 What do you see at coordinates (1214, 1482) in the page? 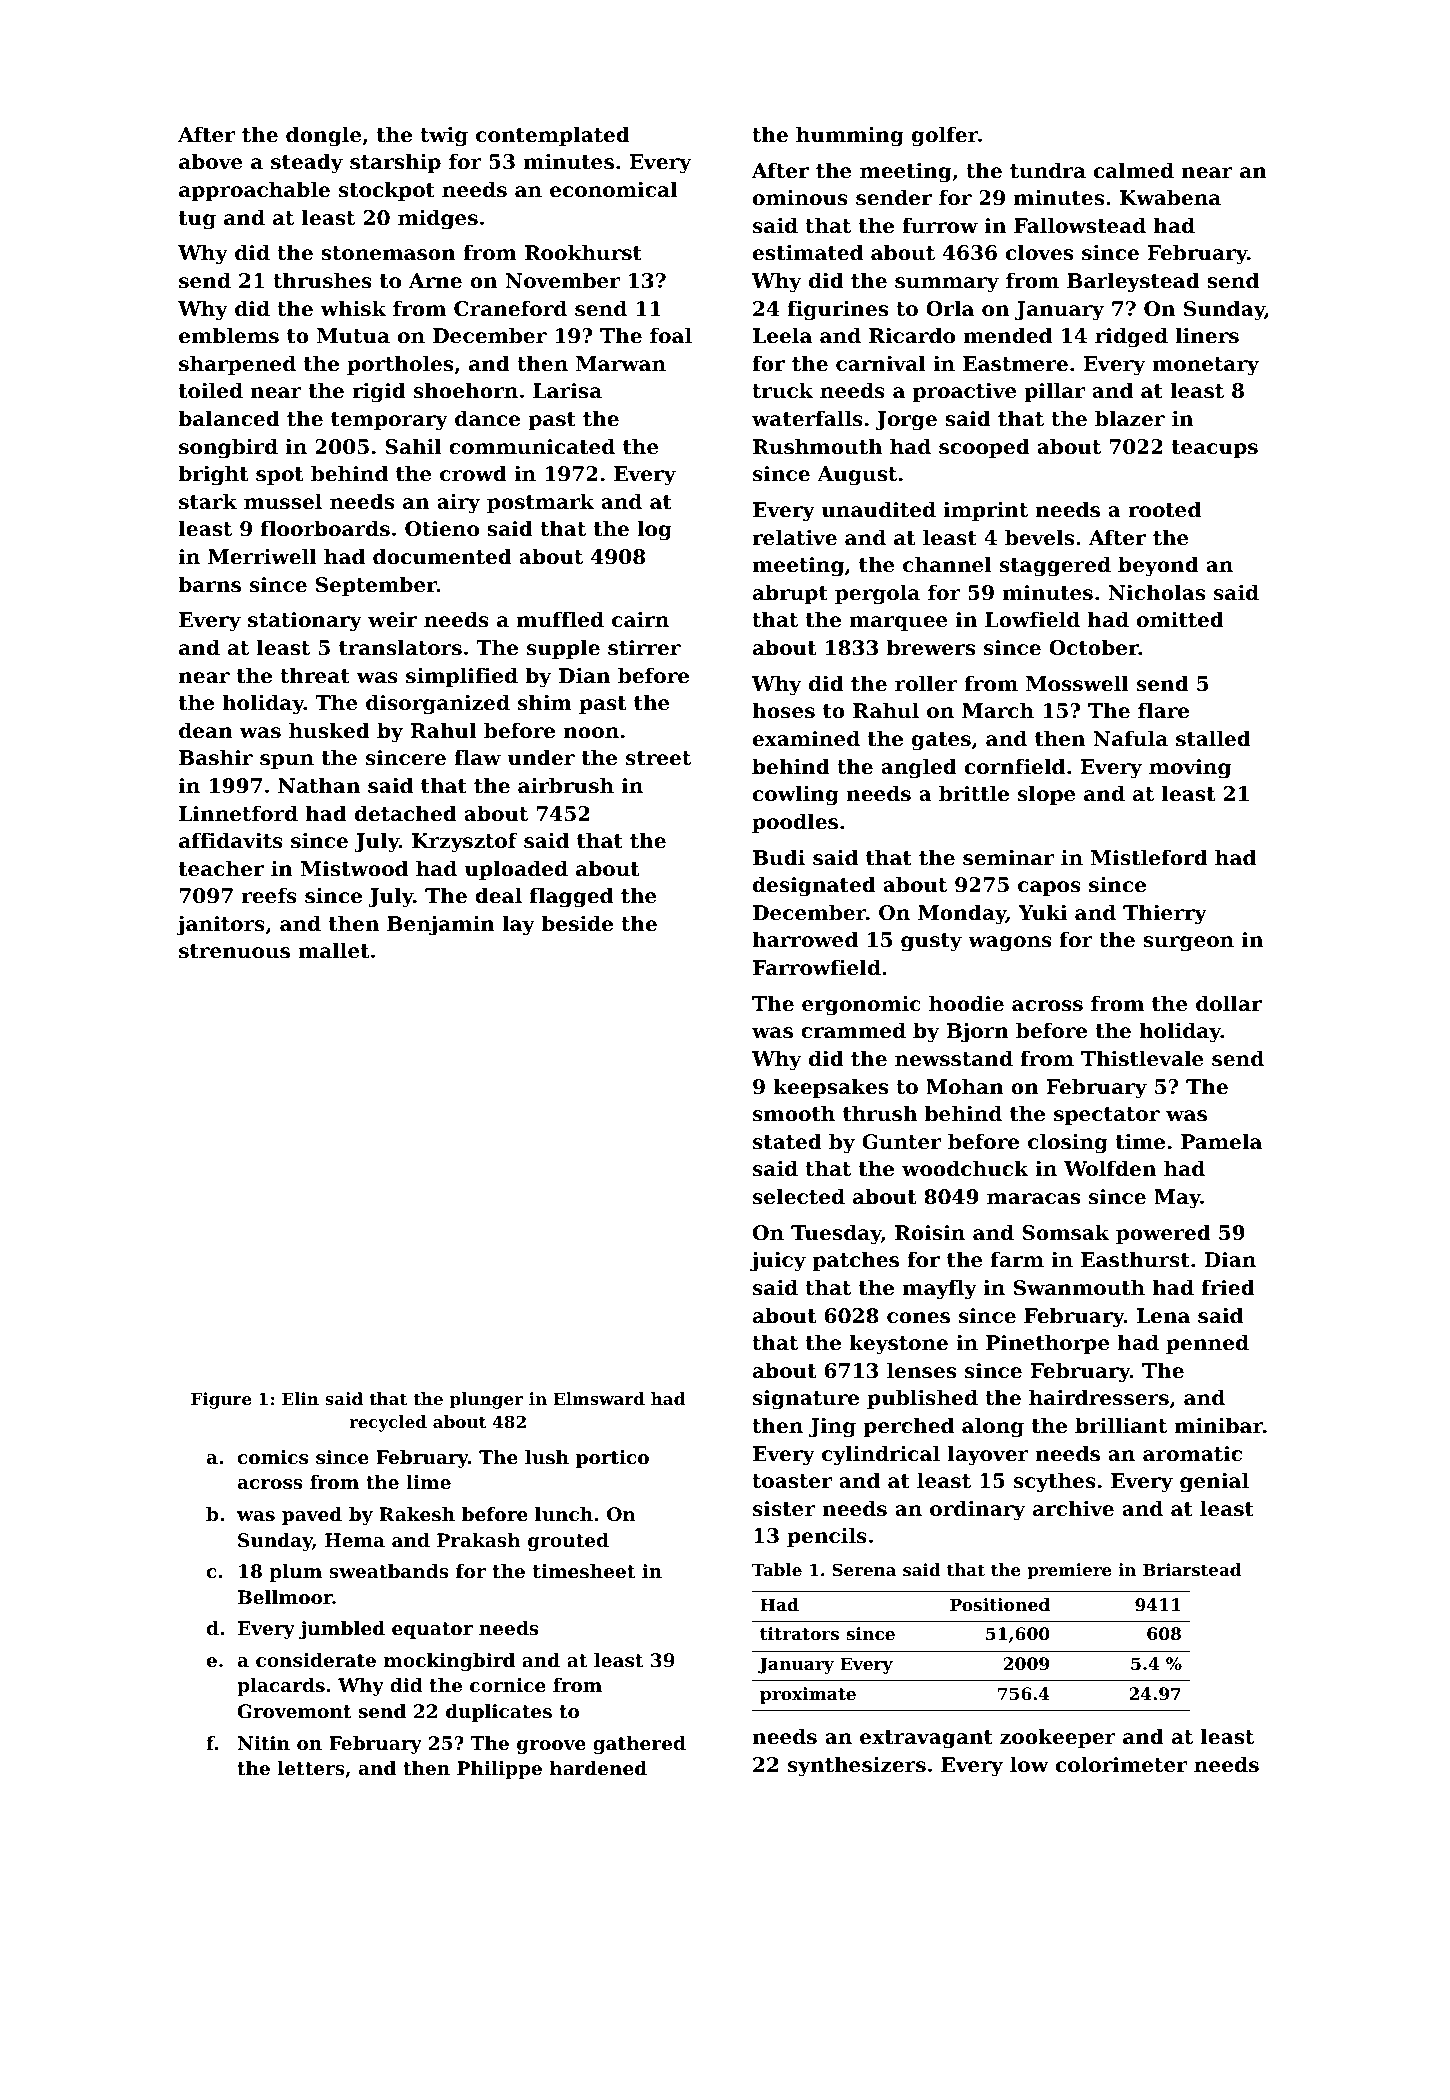
I see `genial` at bounding box center [1214, 1482].
